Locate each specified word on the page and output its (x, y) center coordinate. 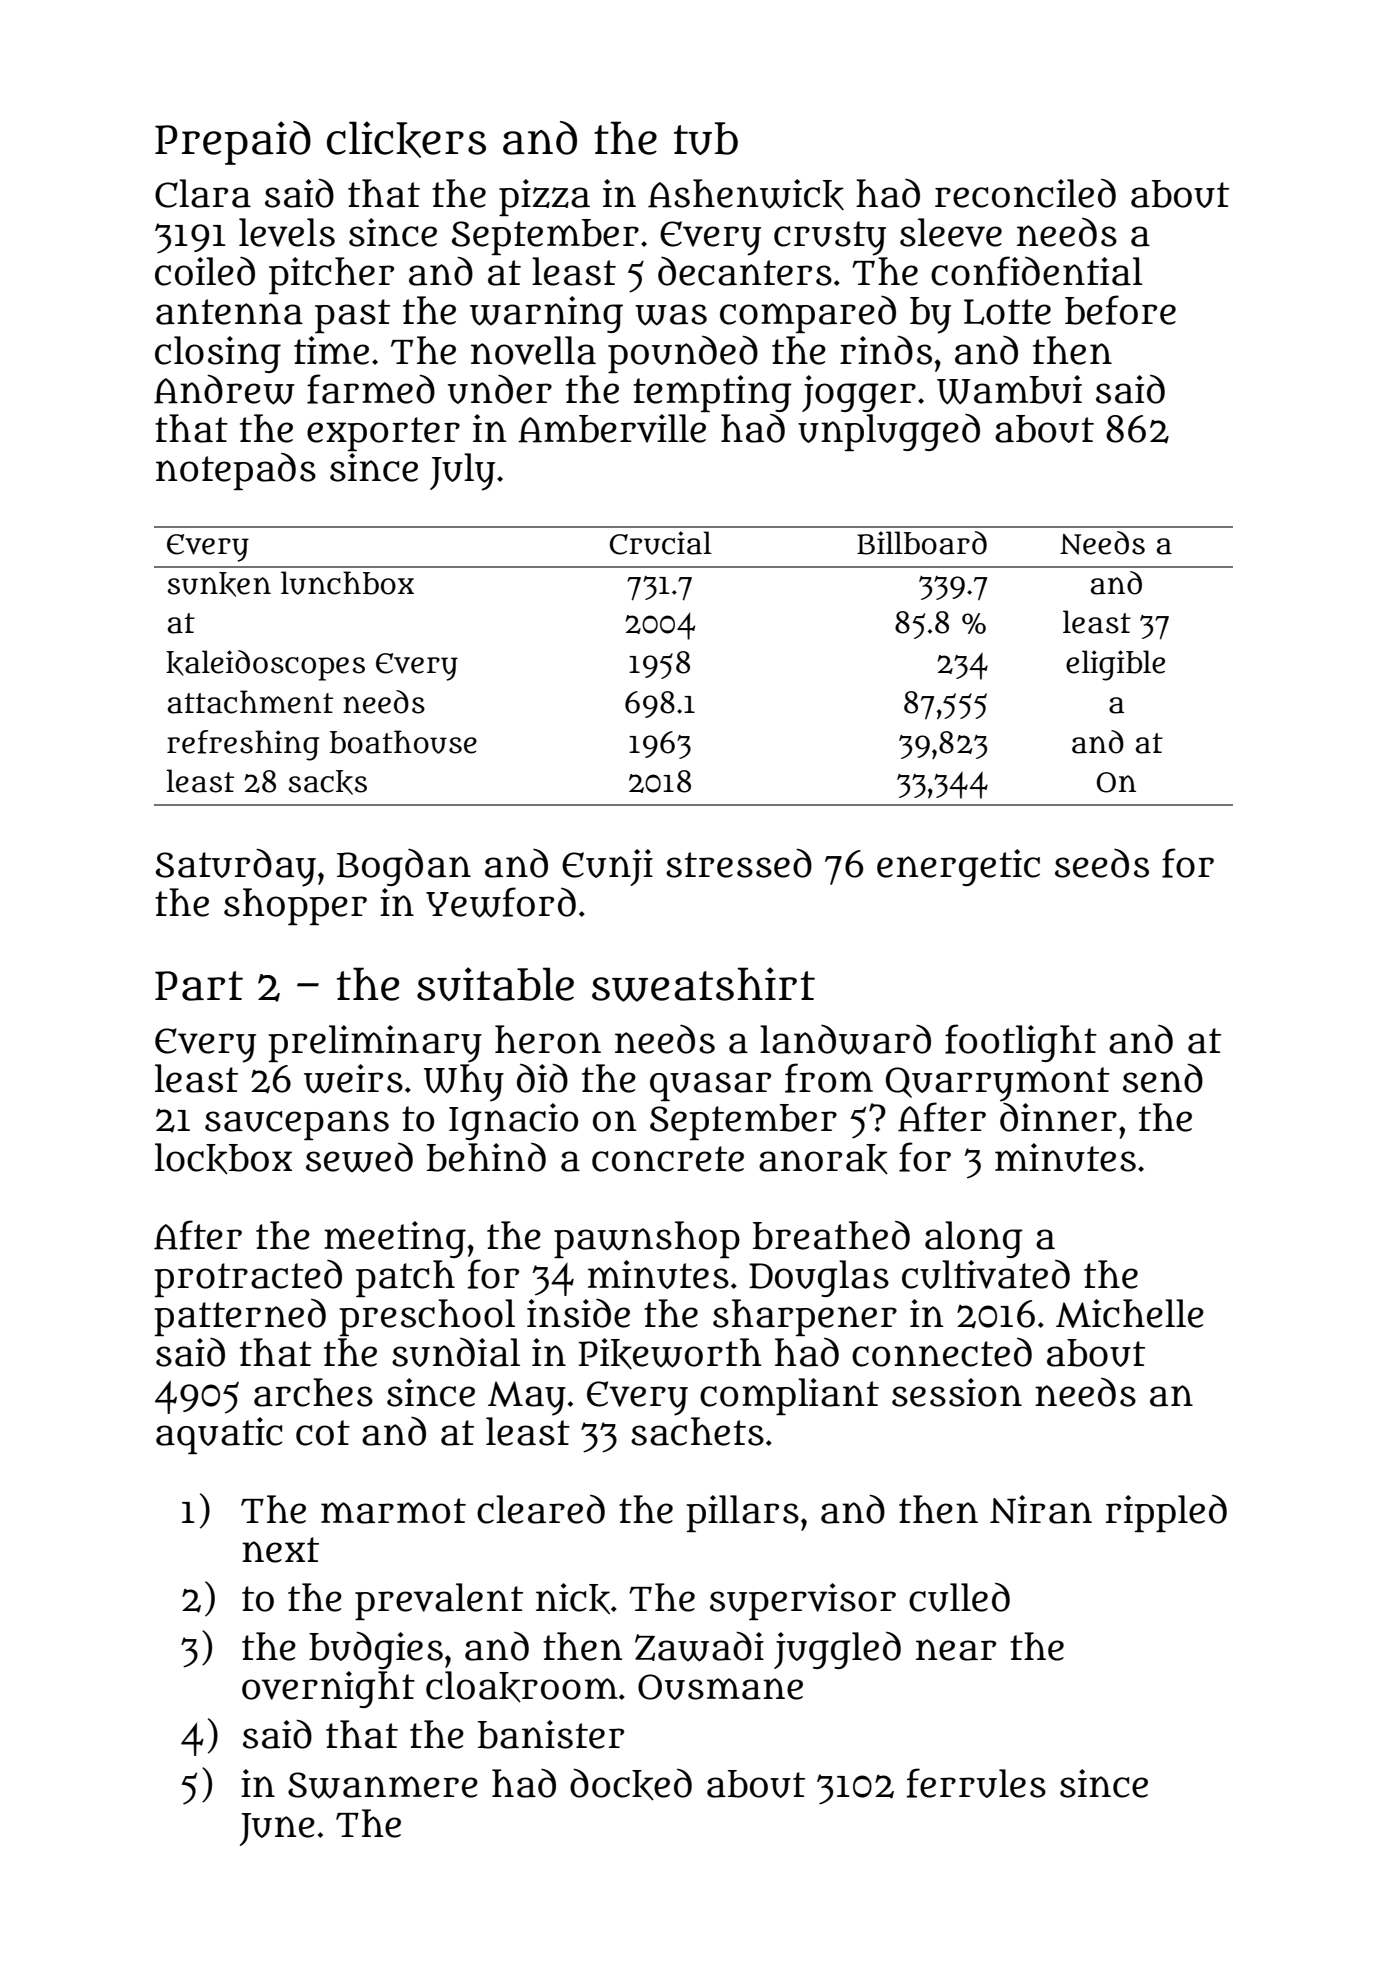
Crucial (661, 543)
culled (959, 1597)
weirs (353, 1079)
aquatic (219, 1435)
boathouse (403, 742)
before (1120, 310)
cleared (541, 1509)
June (277, 1829)
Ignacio (513, 1121)
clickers (406, 139)
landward (845, 1040)
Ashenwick (746, 194)
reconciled (1025, 193)
